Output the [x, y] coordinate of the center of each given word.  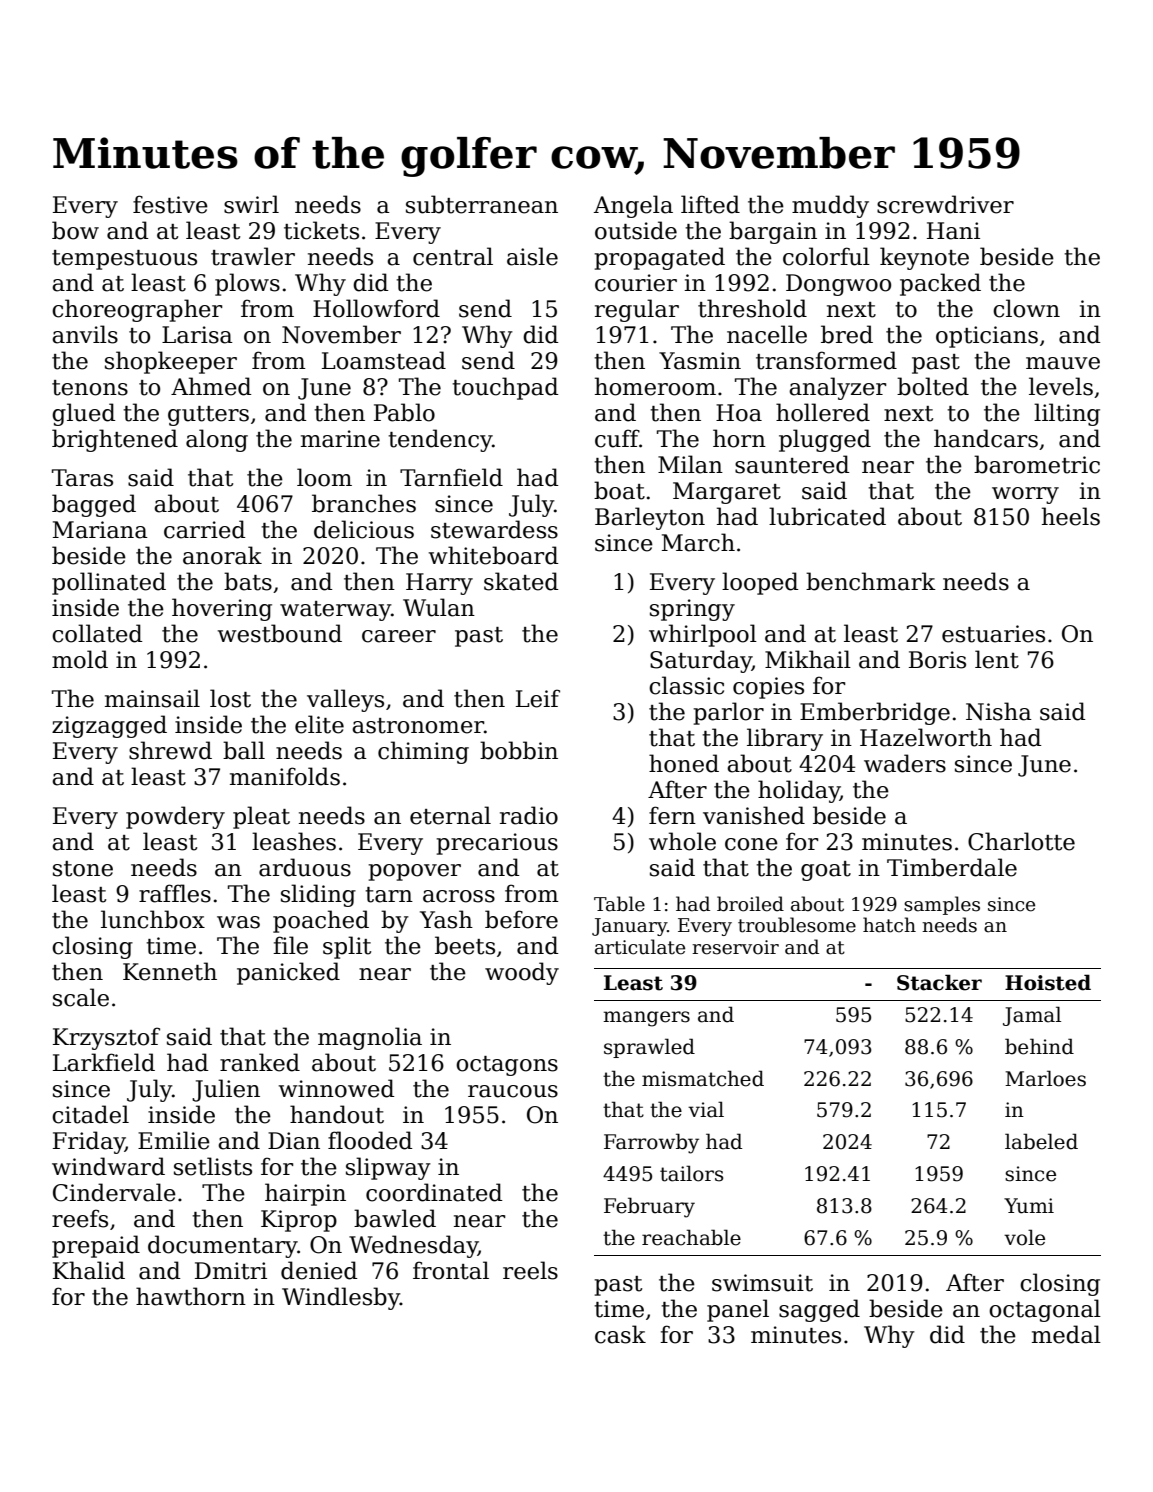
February [649, 1207]
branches [364, 503]
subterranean [482, 204]
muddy [830, 206]
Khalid [89, 1270]
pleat [261, 817]
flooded [370, 1140]
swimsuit [762, 1283]
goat [826, 871]
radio [529, 815]
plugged [825, 440]
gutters [208, 416]
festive [170, 204]
